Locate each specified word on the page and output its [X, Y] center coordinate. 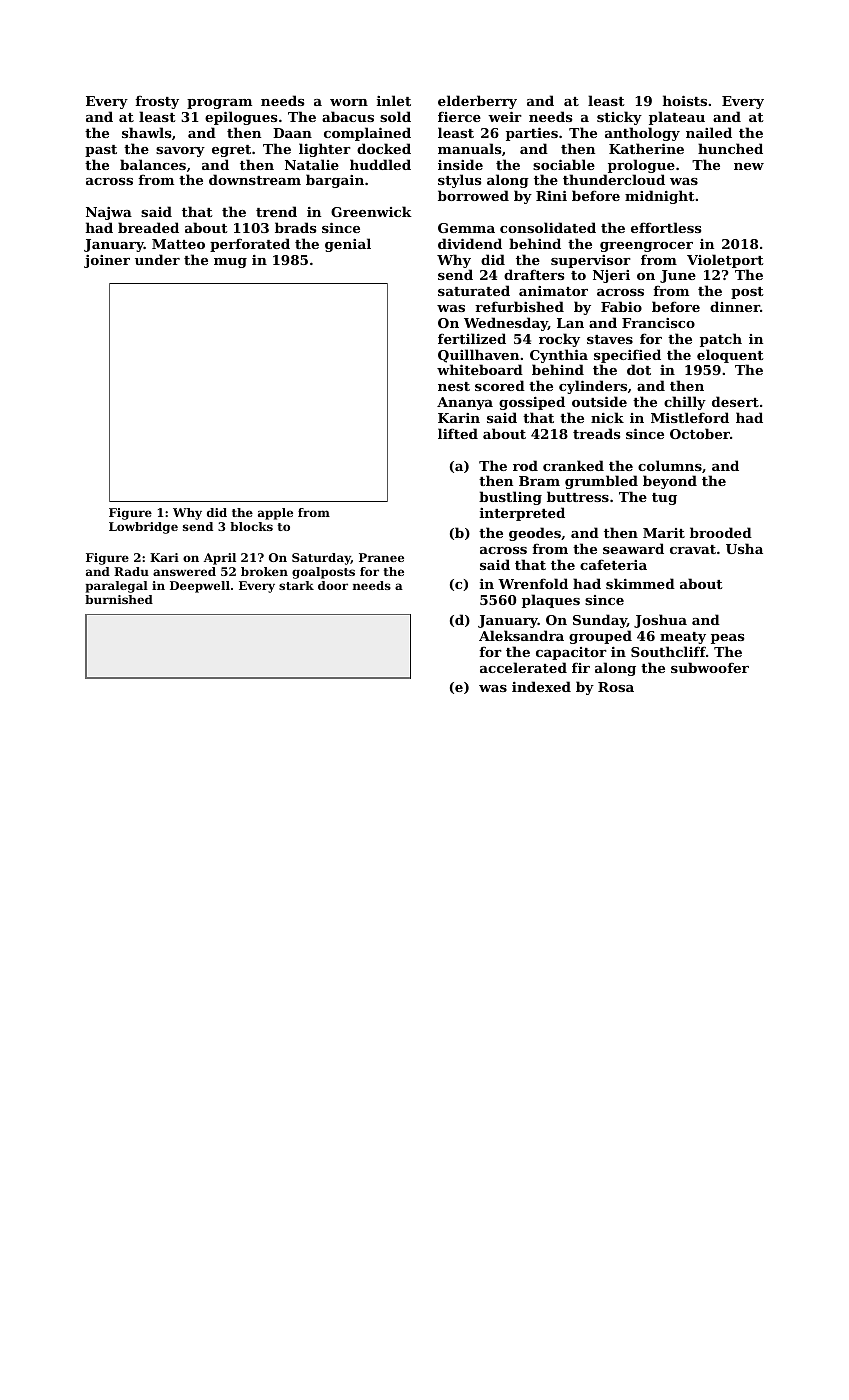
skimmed [640, 583]
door [333, 585]
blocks [251, 526]
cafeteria [613, 564]
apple [275, 514]
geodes [535, 534]
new [749, 166]
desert [735, 401]
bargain [335, 181]
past [101, 151]
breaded [148, 227]
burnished [119, 599]
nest [454, 386]
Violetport [725, 261]
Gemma [466, 228]
